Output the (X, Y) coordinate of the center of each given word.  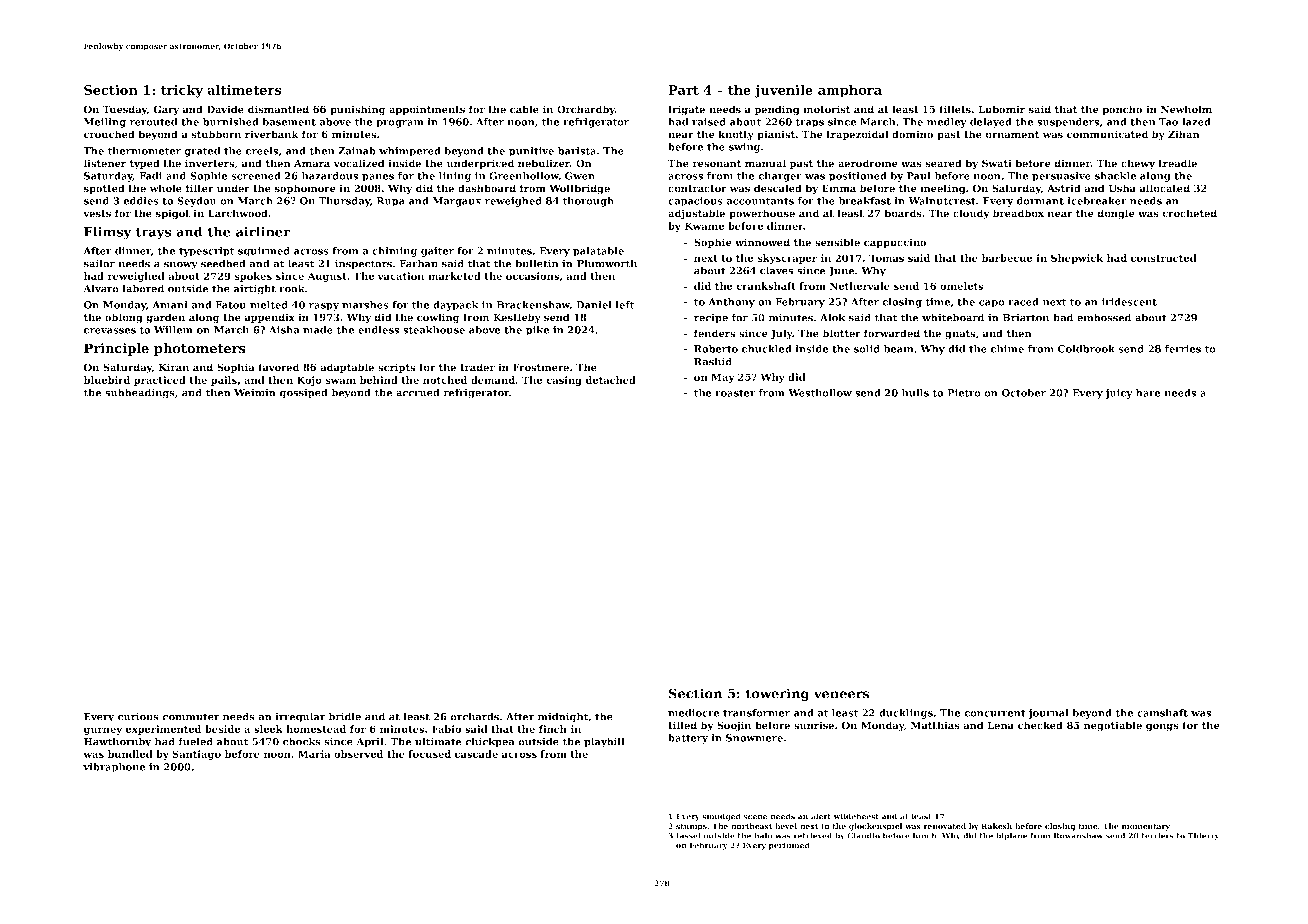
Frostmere (541, 367)
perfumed (789, 846)
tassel (688, 835)
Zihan (1184, 134)
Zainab (357, 151)
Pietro (964, 393)
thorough (588, 202)
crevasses (110, 331)
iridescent (1129, 302)
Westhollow (820, 393)
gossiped (303, 393)
